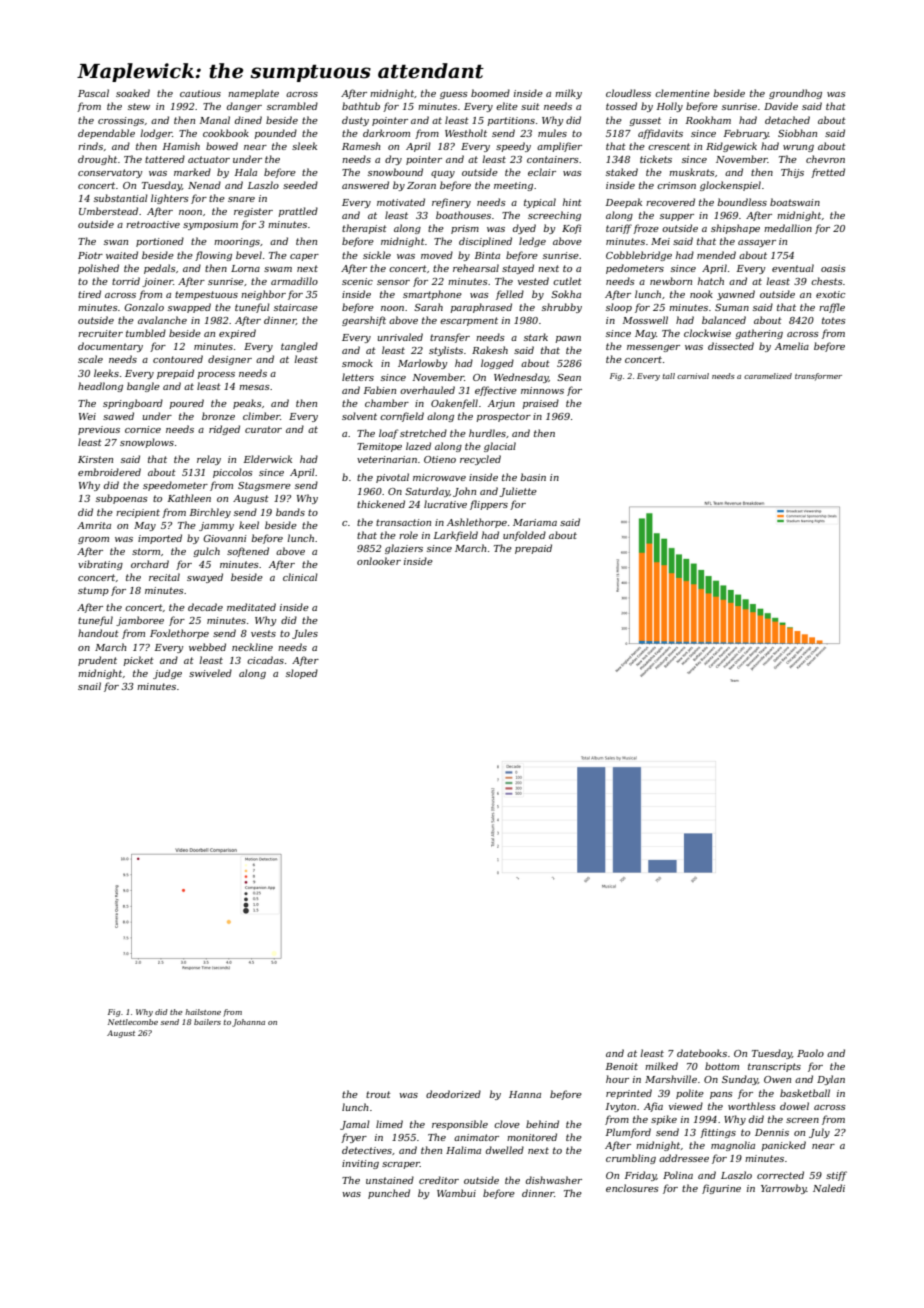 The image size is (924, 1308). What do you see at coordinates (795, 94) in the document?
I see `groundhog` at bounding box center [795, 94].
